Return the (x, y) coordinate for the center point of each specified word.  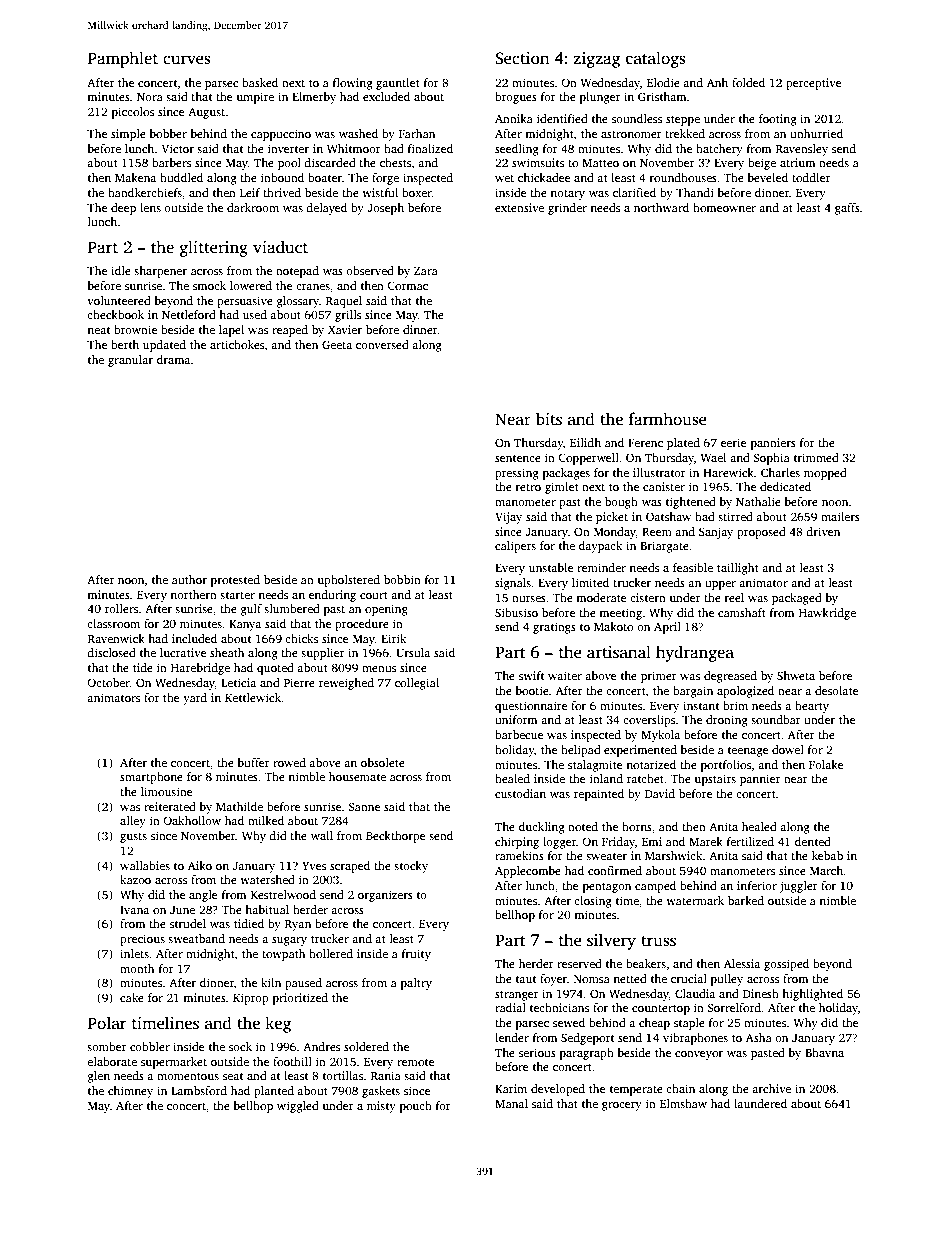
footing (778, 120)
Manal (511, 1103)
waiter (565, 675)
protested (235, 581)
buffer (253, 762)
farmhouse (668, 419)
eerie (733, 442)
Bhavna (824, 1052)
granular (130, 361)
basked (260, 82)
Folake (826, 764)
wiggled (298, 1107)
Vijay (508, 518)
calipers (515, 547)
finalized (430, 148)
